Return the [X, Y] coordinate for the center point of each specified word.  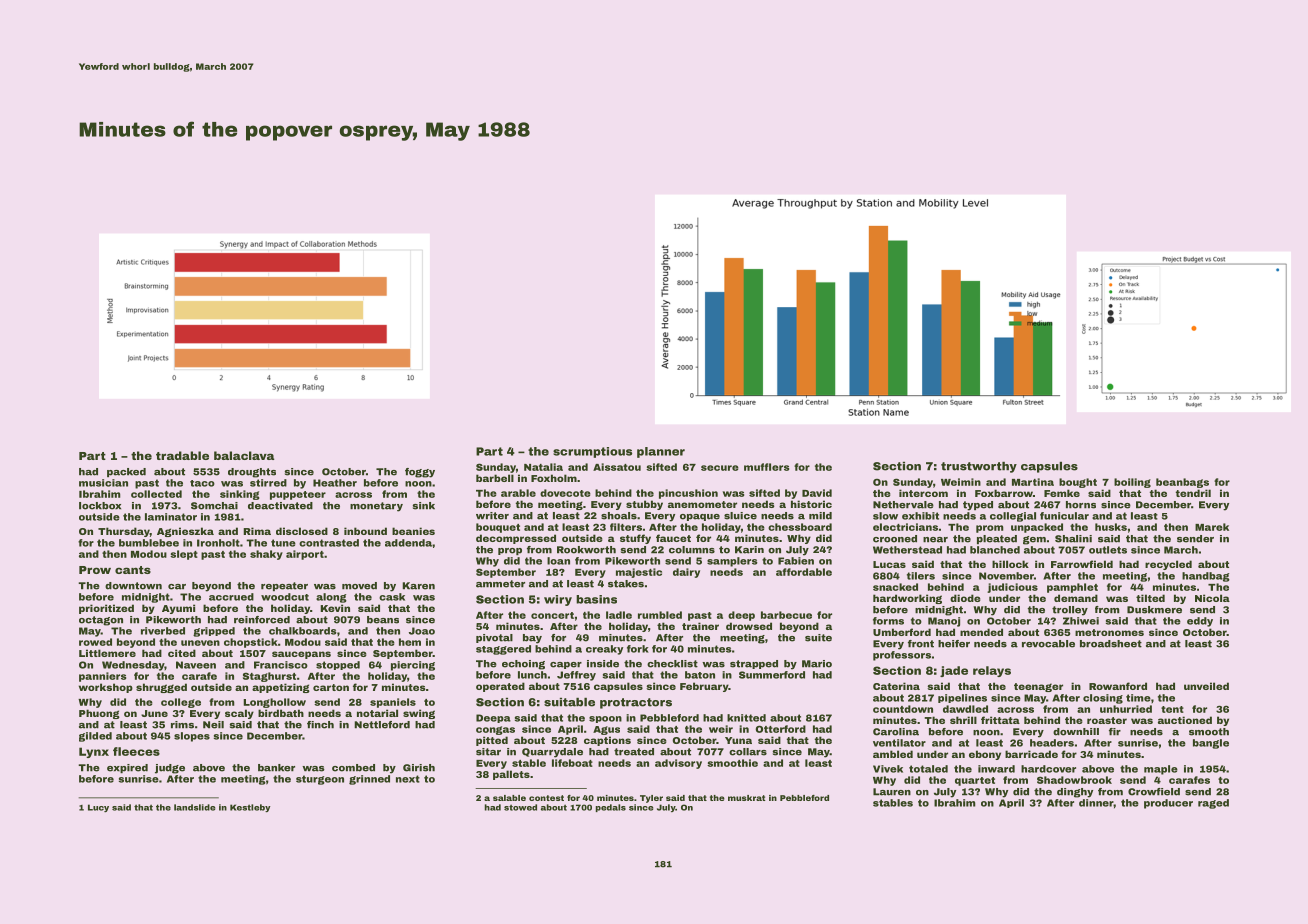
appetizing [281, 688]
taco [202, 483]
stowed [520, 807]
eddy [1200, 622]
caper [566, 665]
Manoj [944, 622]
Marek [1212, 527]
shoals [619, 516]
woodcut [285, 597]
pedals [611, 808]
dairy [686, 573]
